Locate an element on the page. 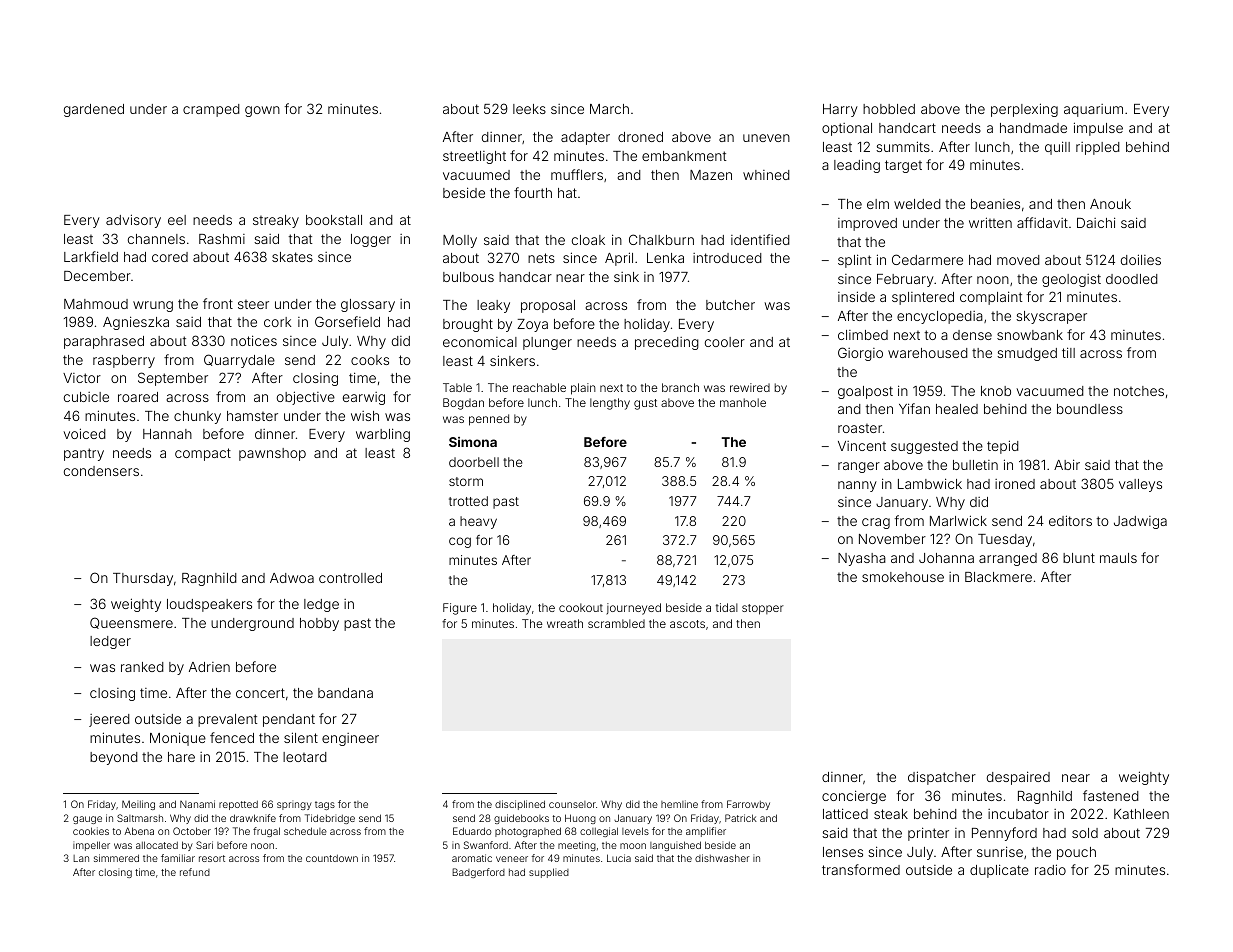  written is located at coordinates (990, 222).
